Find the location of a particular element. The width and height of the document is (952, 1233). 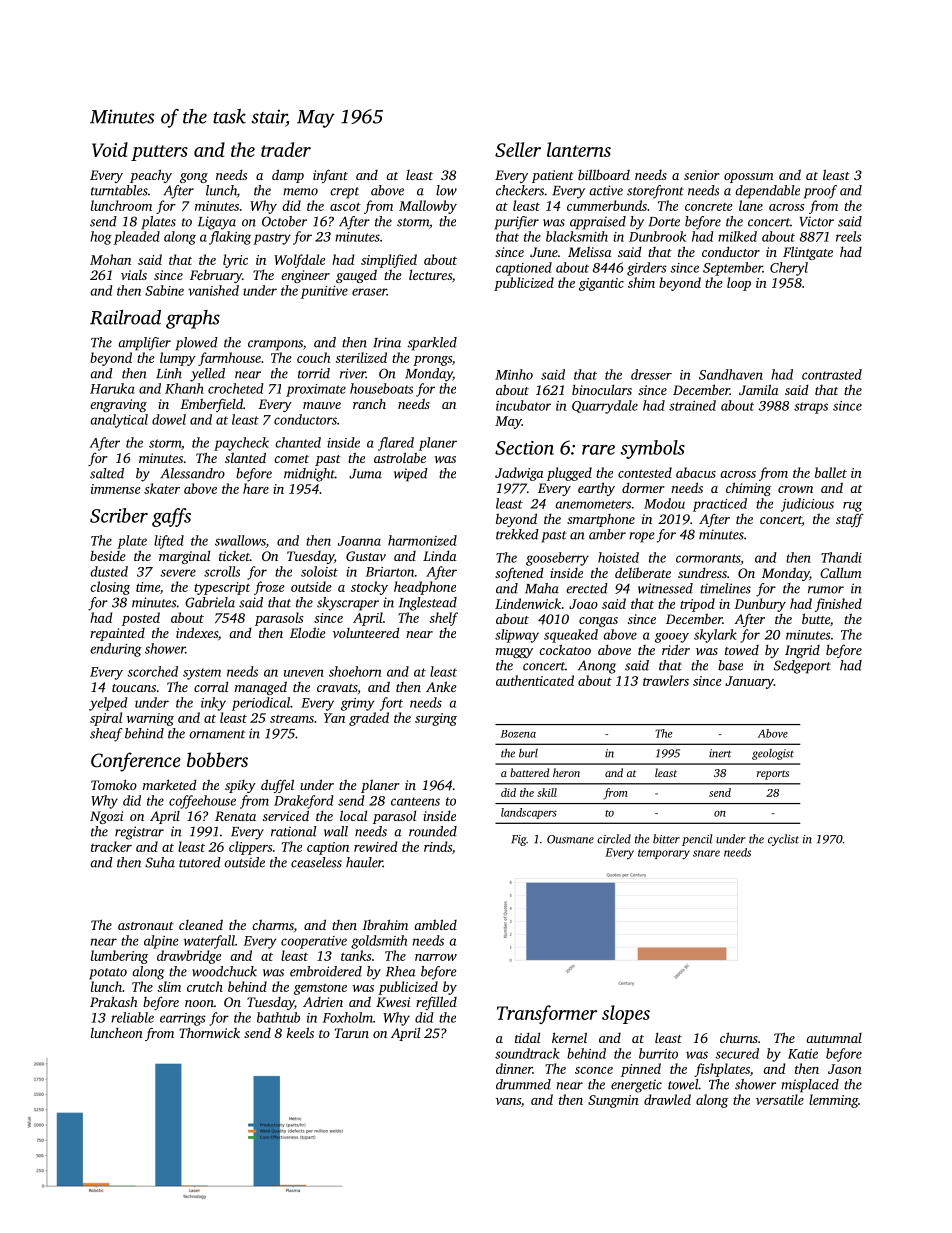

Emberfield is located at coordinates (211, 405).
